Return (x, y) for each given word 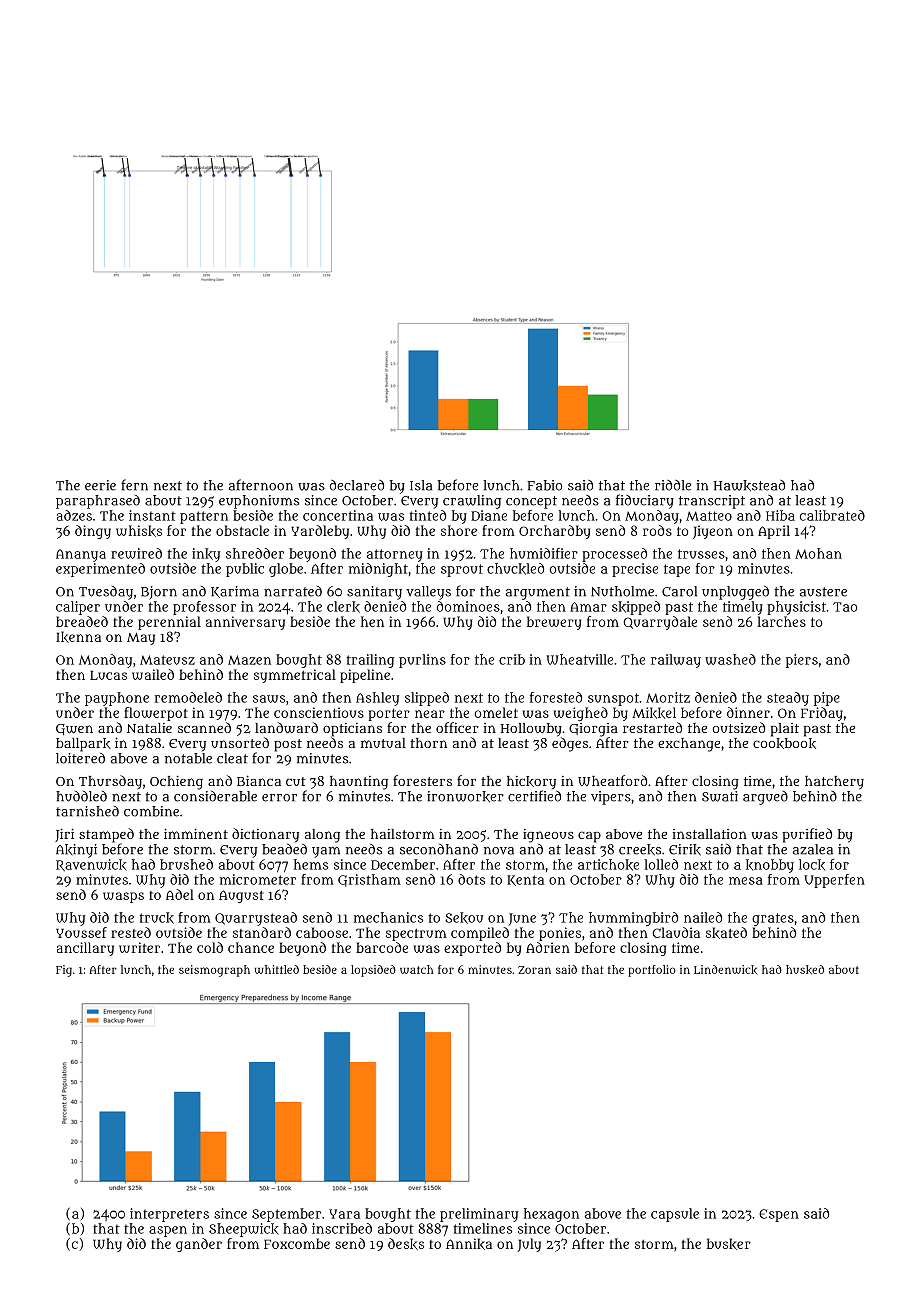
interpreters (169, 1215)
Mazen (249, 660)
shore (459, 530)
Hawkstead (749, 486)
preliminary (479, 1215)
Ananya (81, 555)
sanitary (374, 593)
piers (802, 661)
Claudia (676, 932)
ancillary (85, 949)
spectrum (416, 935)
